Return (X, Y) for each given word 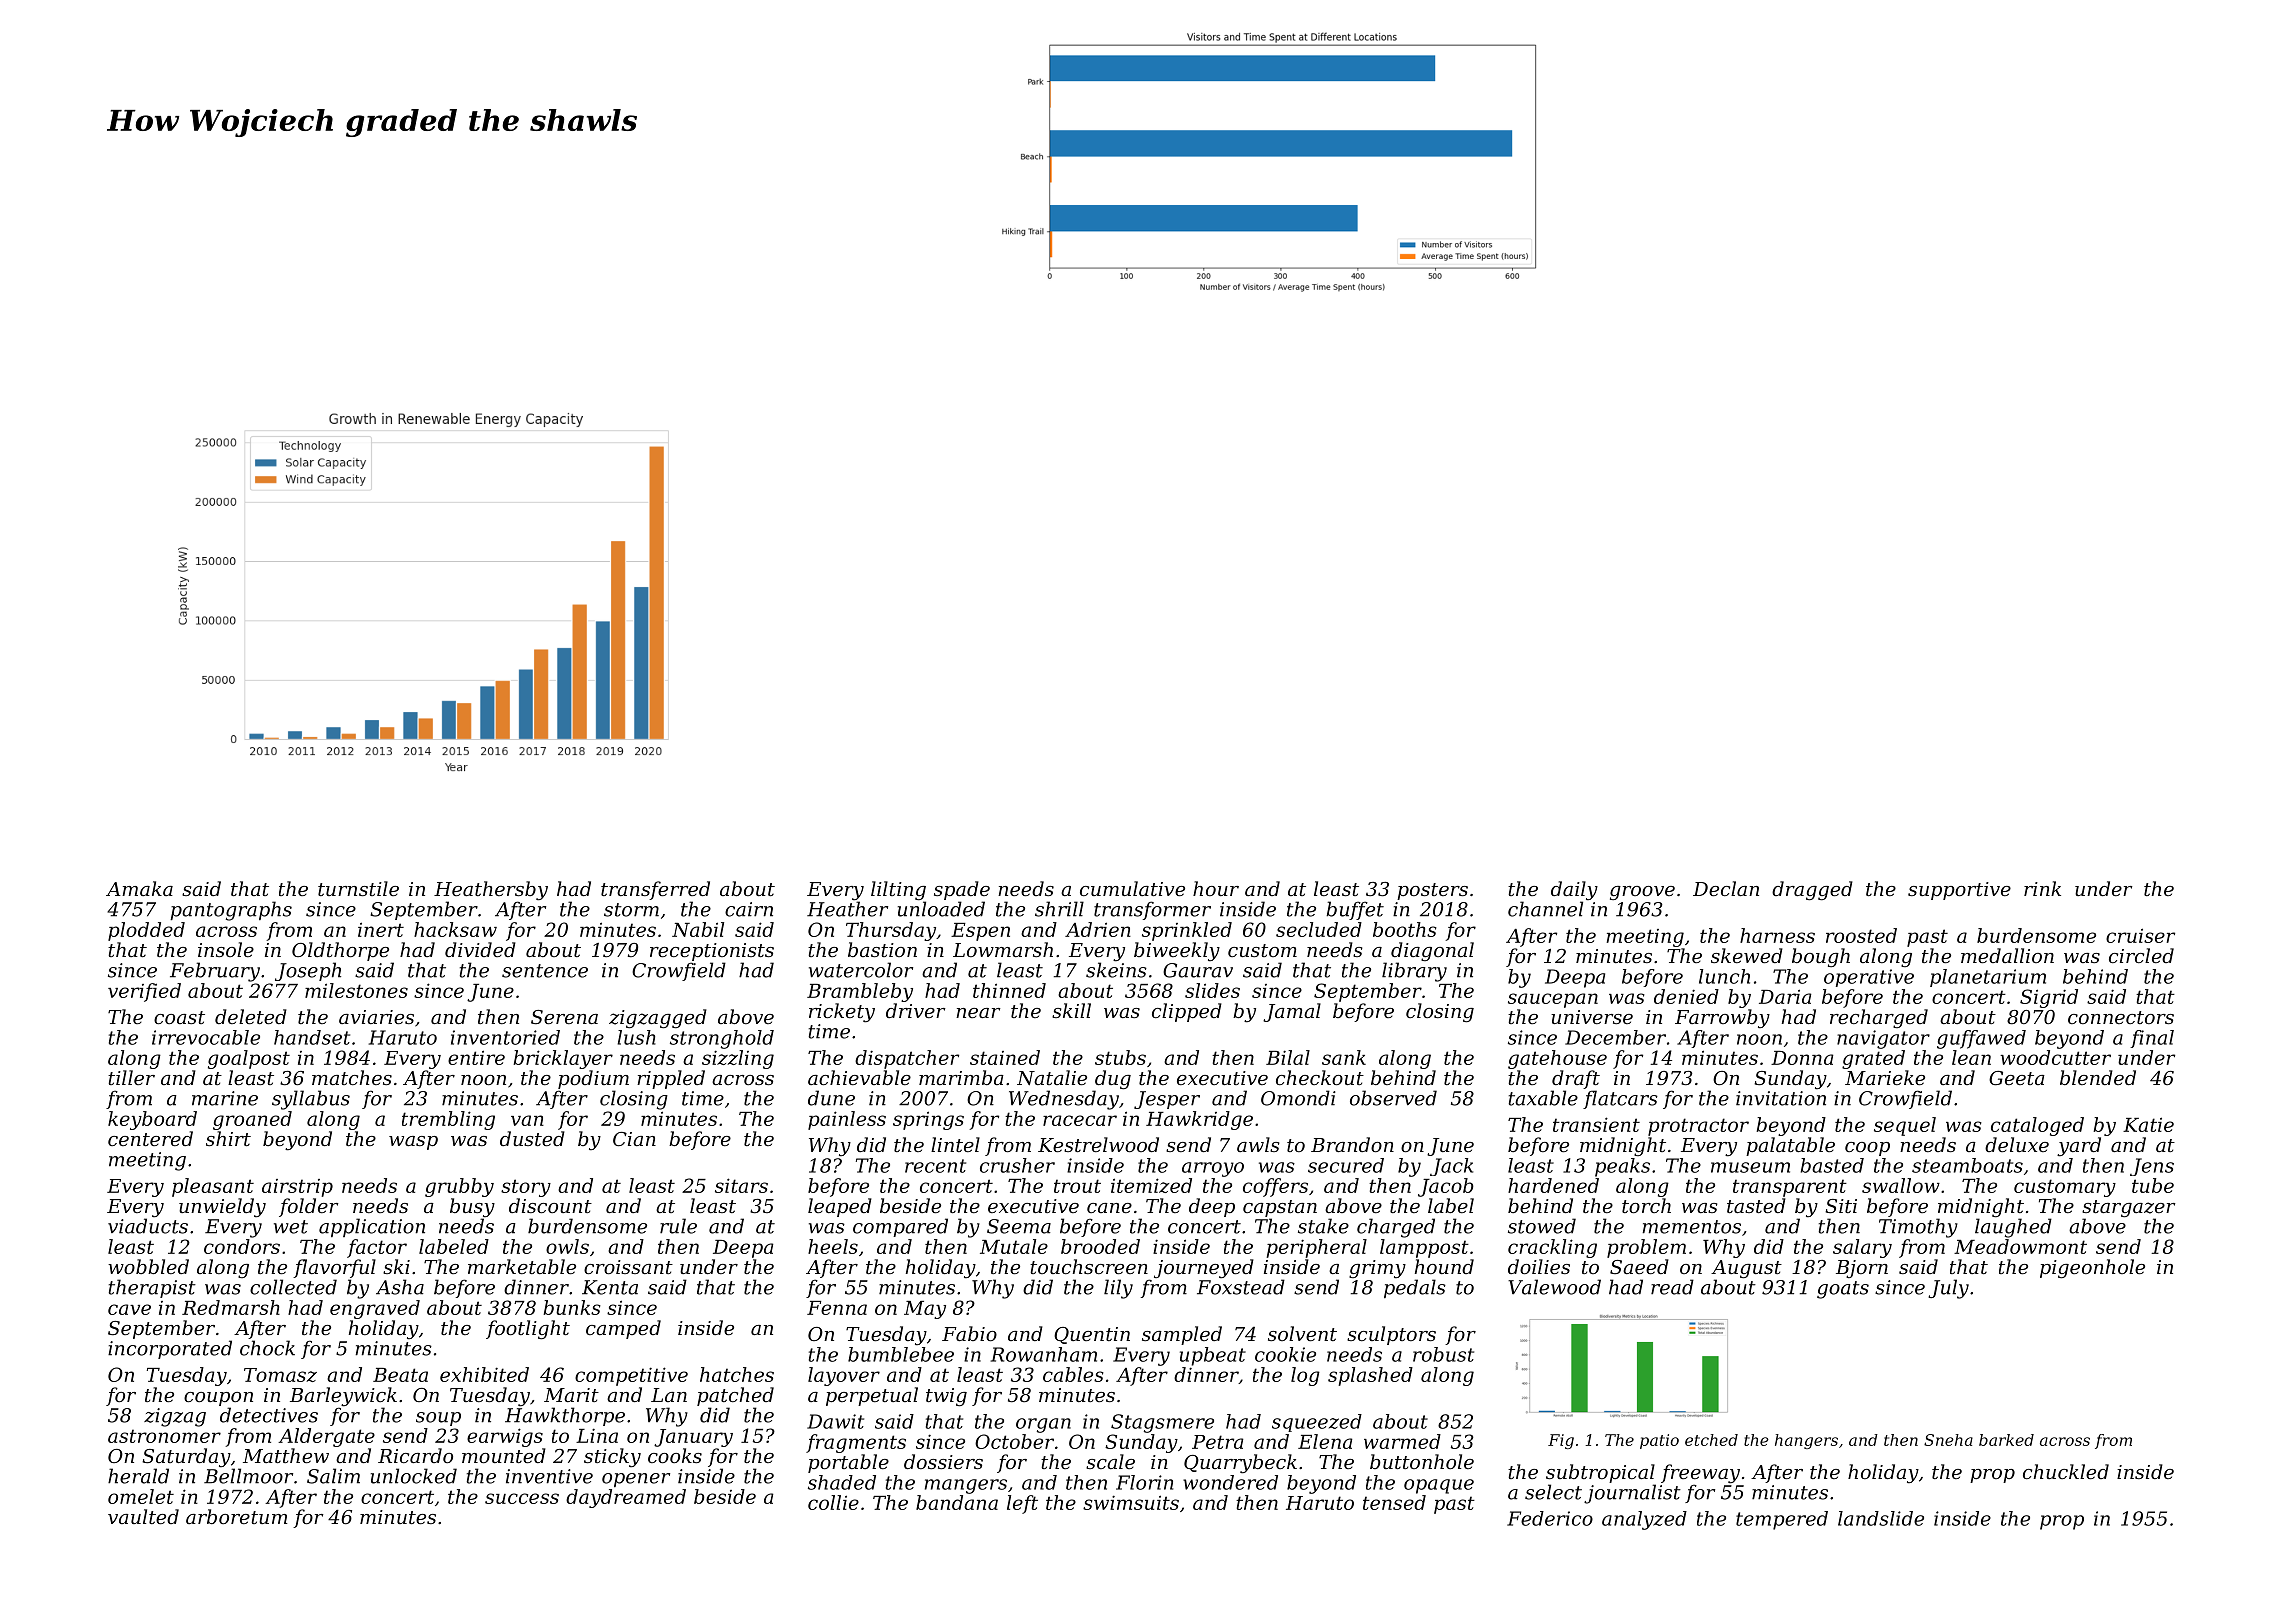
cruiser (2140, 935)
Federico (1550, 1518)
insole (226, 949)
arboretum (236, 1516)
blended (2098, 1077)
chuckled (2066, 1471)
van (527, 1120)
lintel (955, 1144)
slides (1212, 990)
